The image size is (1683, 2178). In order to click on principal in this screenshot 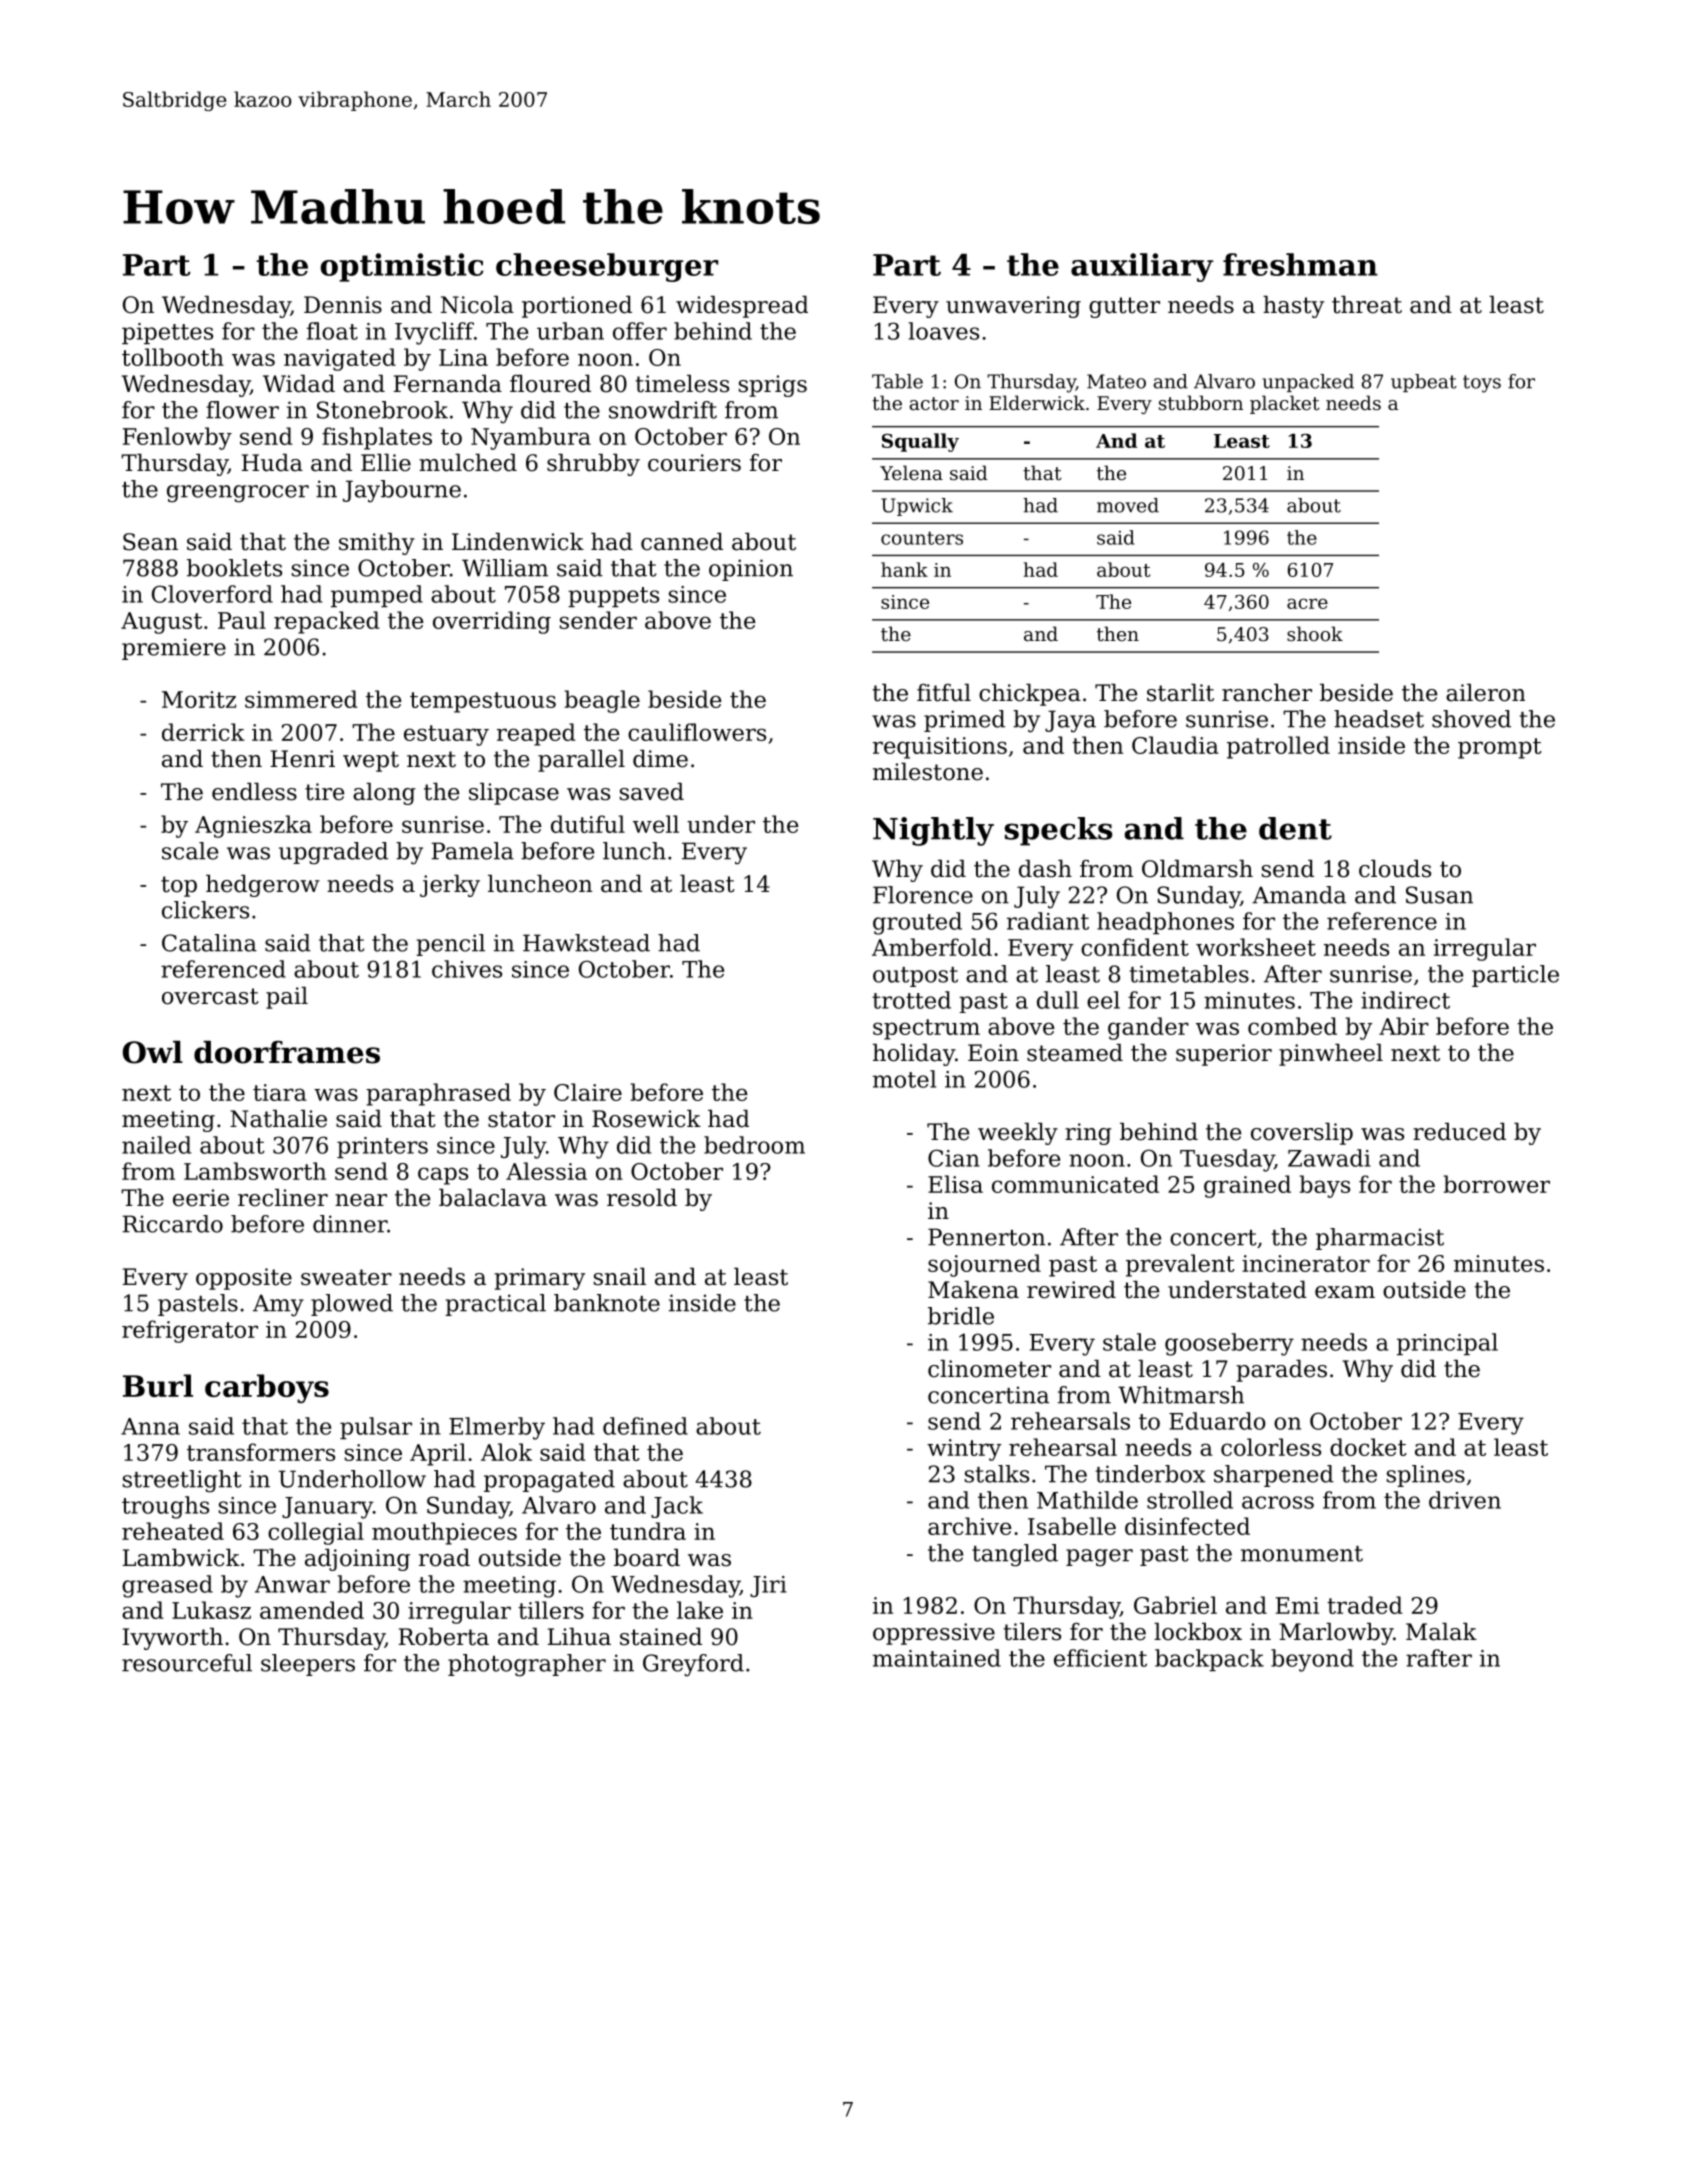, I will do `click(1447, 1344)`.
